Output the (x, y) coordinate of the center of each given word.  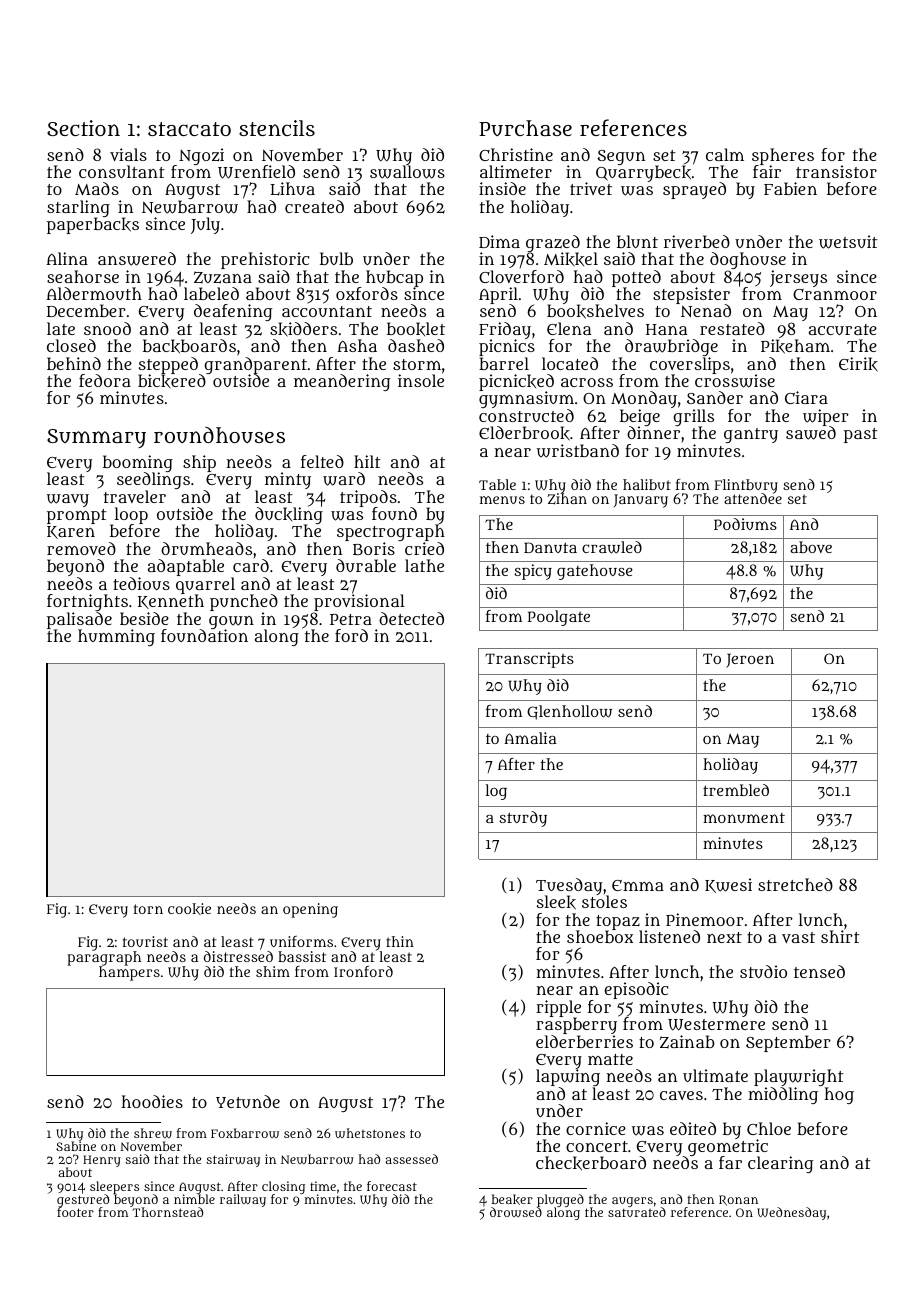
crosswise (735, 381)
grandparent (255, 365)
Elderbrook (524, 433)
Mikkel (571, 259)
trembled (736, 790)
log (496, 792)
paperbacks (93, 226)
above (811, 547)
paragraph (104, 959)
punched (244, 602)
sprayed (694, 190)
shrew (153, 1133)
